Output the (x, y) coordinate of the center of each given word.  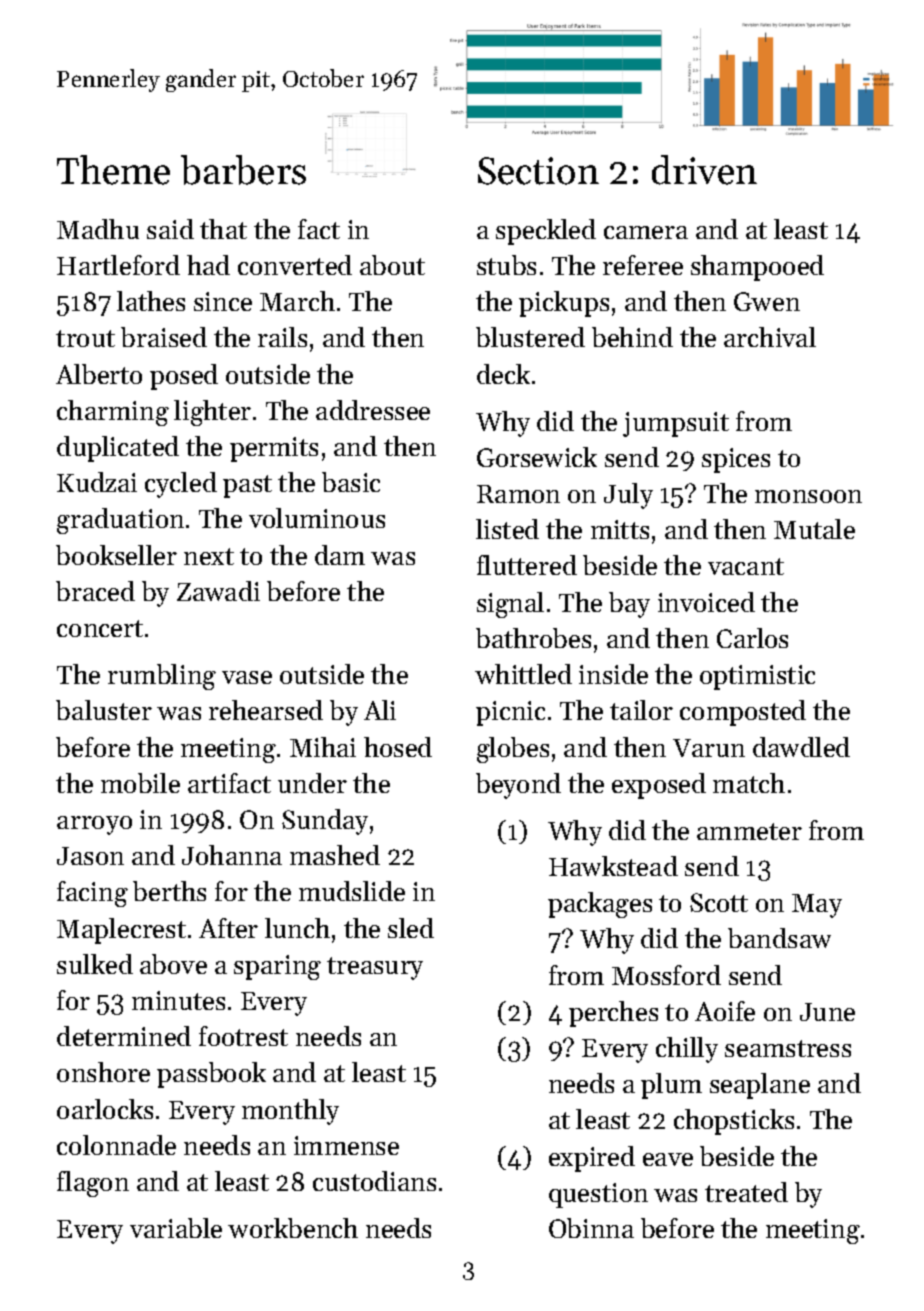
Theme (113, 170)
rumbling (162, 677)
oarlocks (105, 1109)
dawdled (801, 747)
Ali (380, 710)
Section (538, 171)
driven (704, 170)
